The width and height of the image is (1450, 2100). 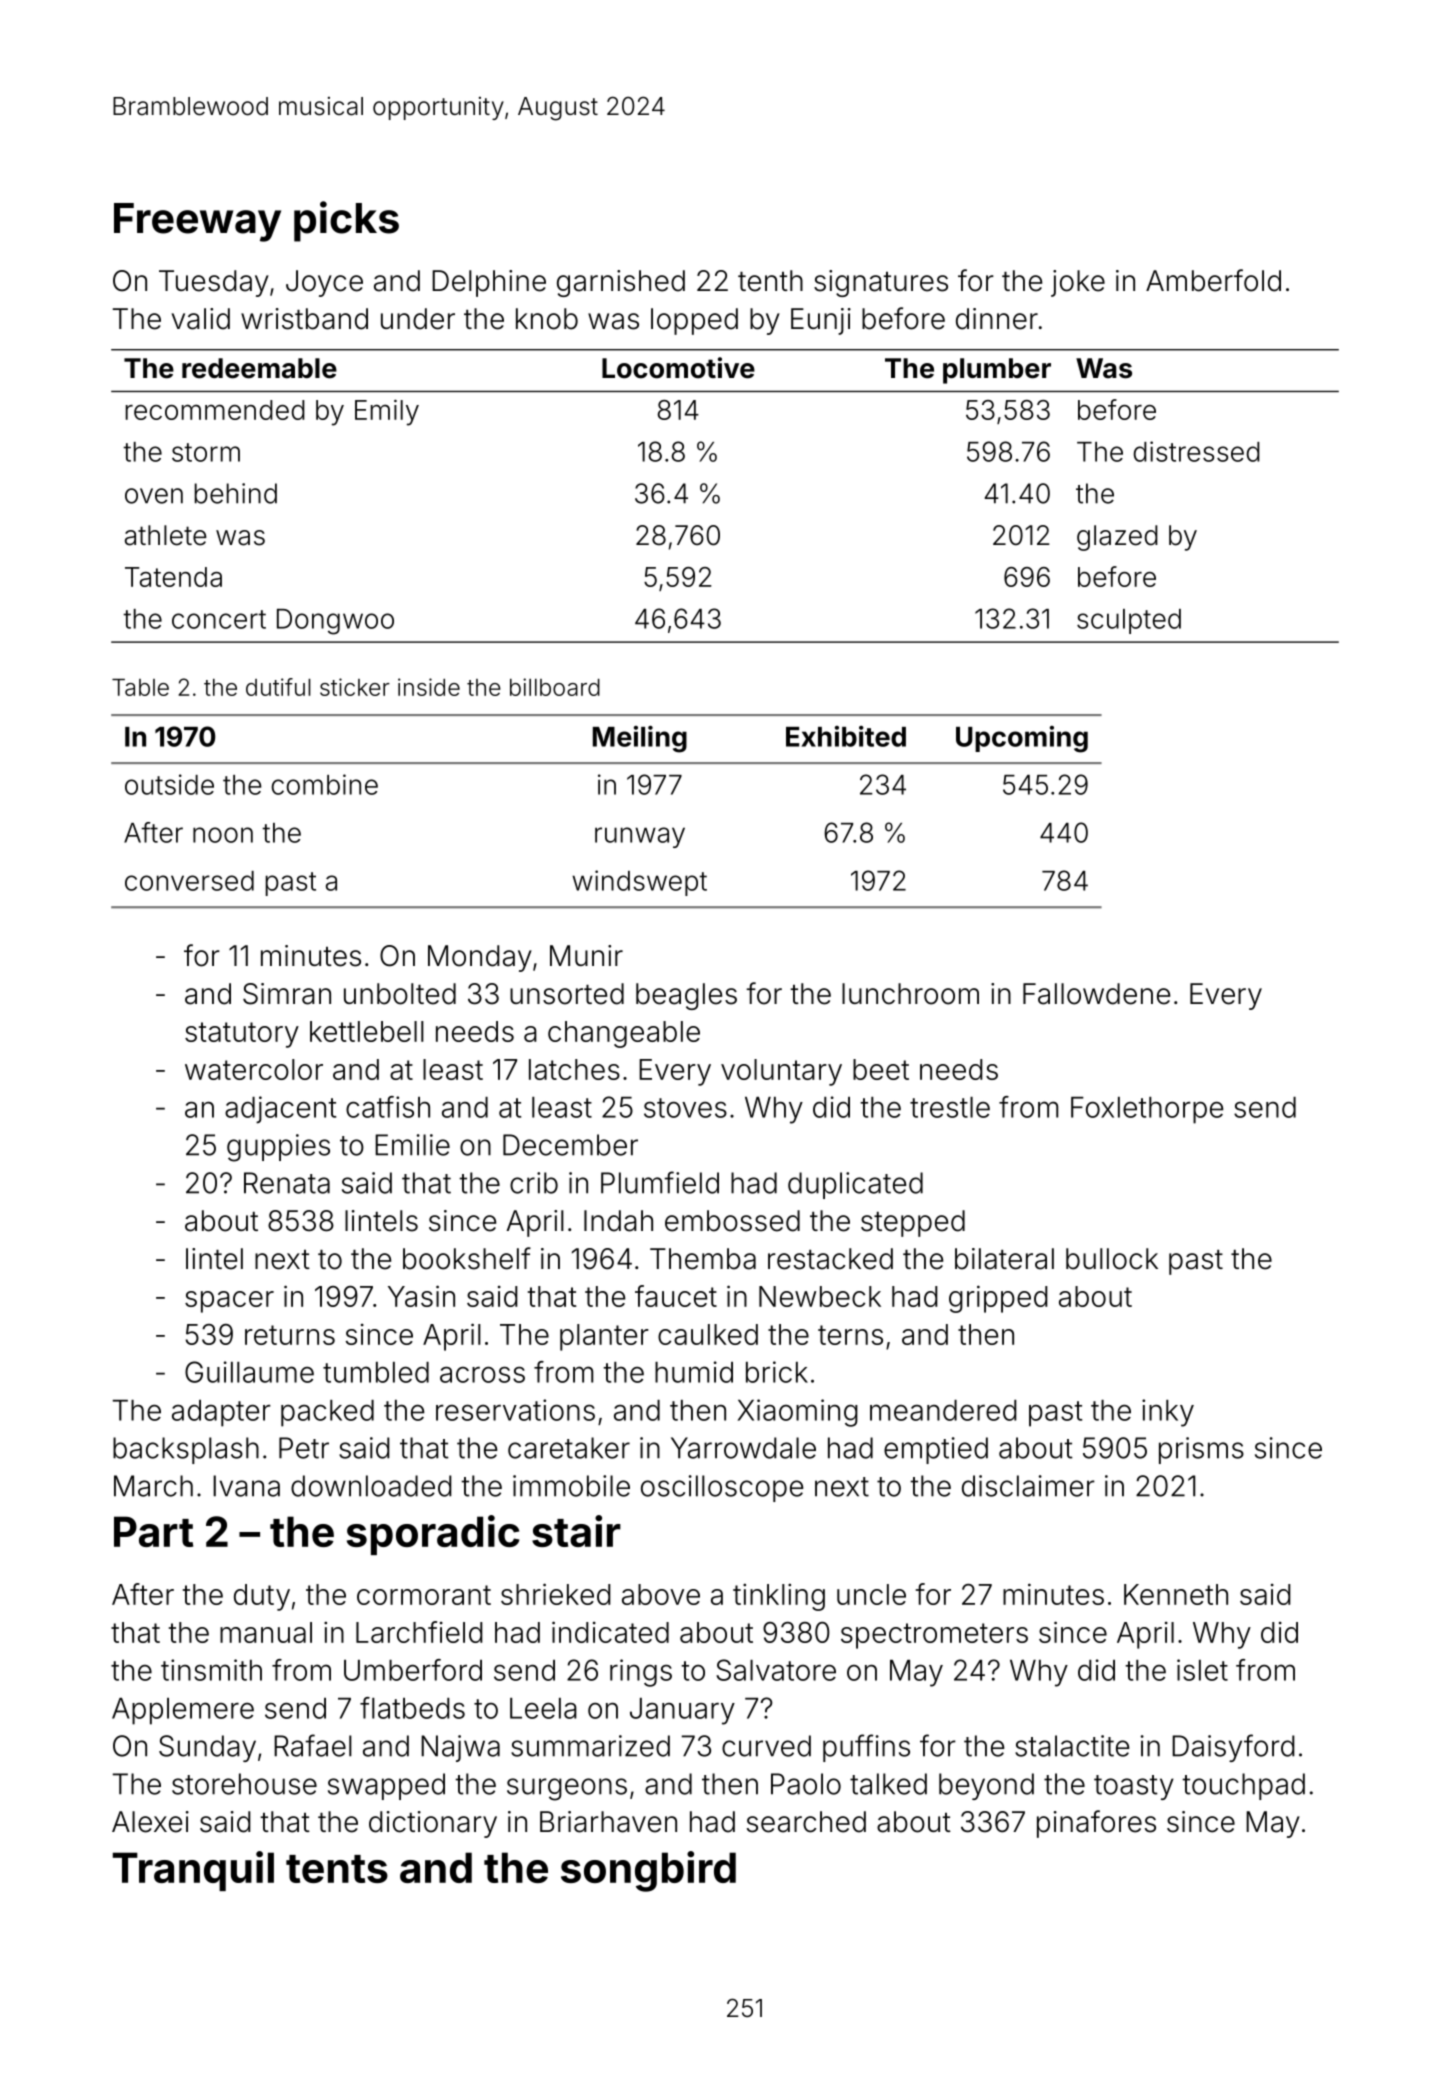 I want to click on Fallowdene, so click(x=1096, y=994).
